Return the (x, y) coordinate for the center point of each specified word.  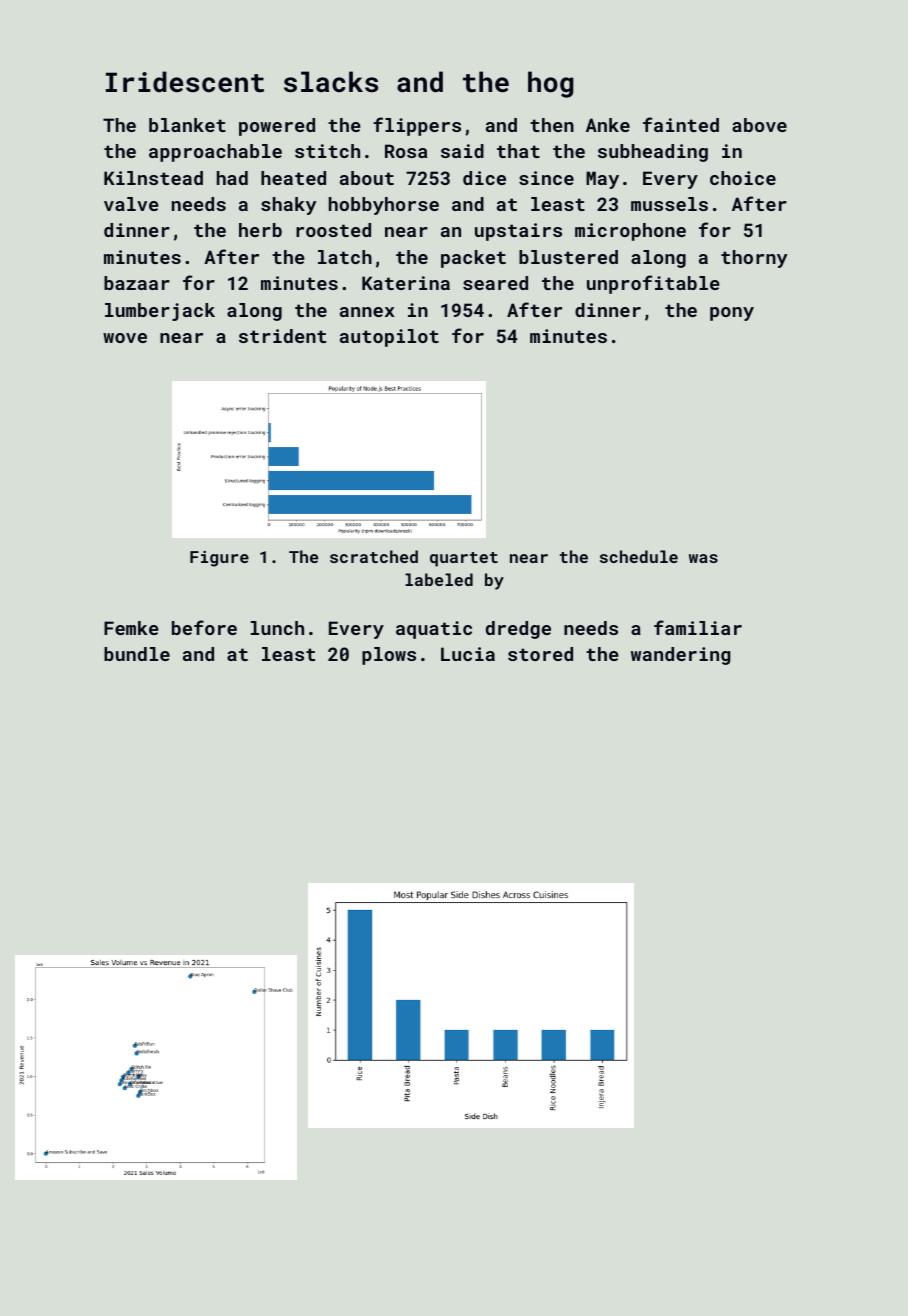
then (552, 125)
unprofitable (653, 284)
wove (125, 338)
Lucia (468, 654)
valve (131, 204)
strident (282, 336)
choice (743, 178)
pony (732, 314)
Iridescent (185, 82)
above (759, 125)
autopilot (389, 338)
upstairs (518, 232)
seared (495, 283)
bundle (137, 654)
